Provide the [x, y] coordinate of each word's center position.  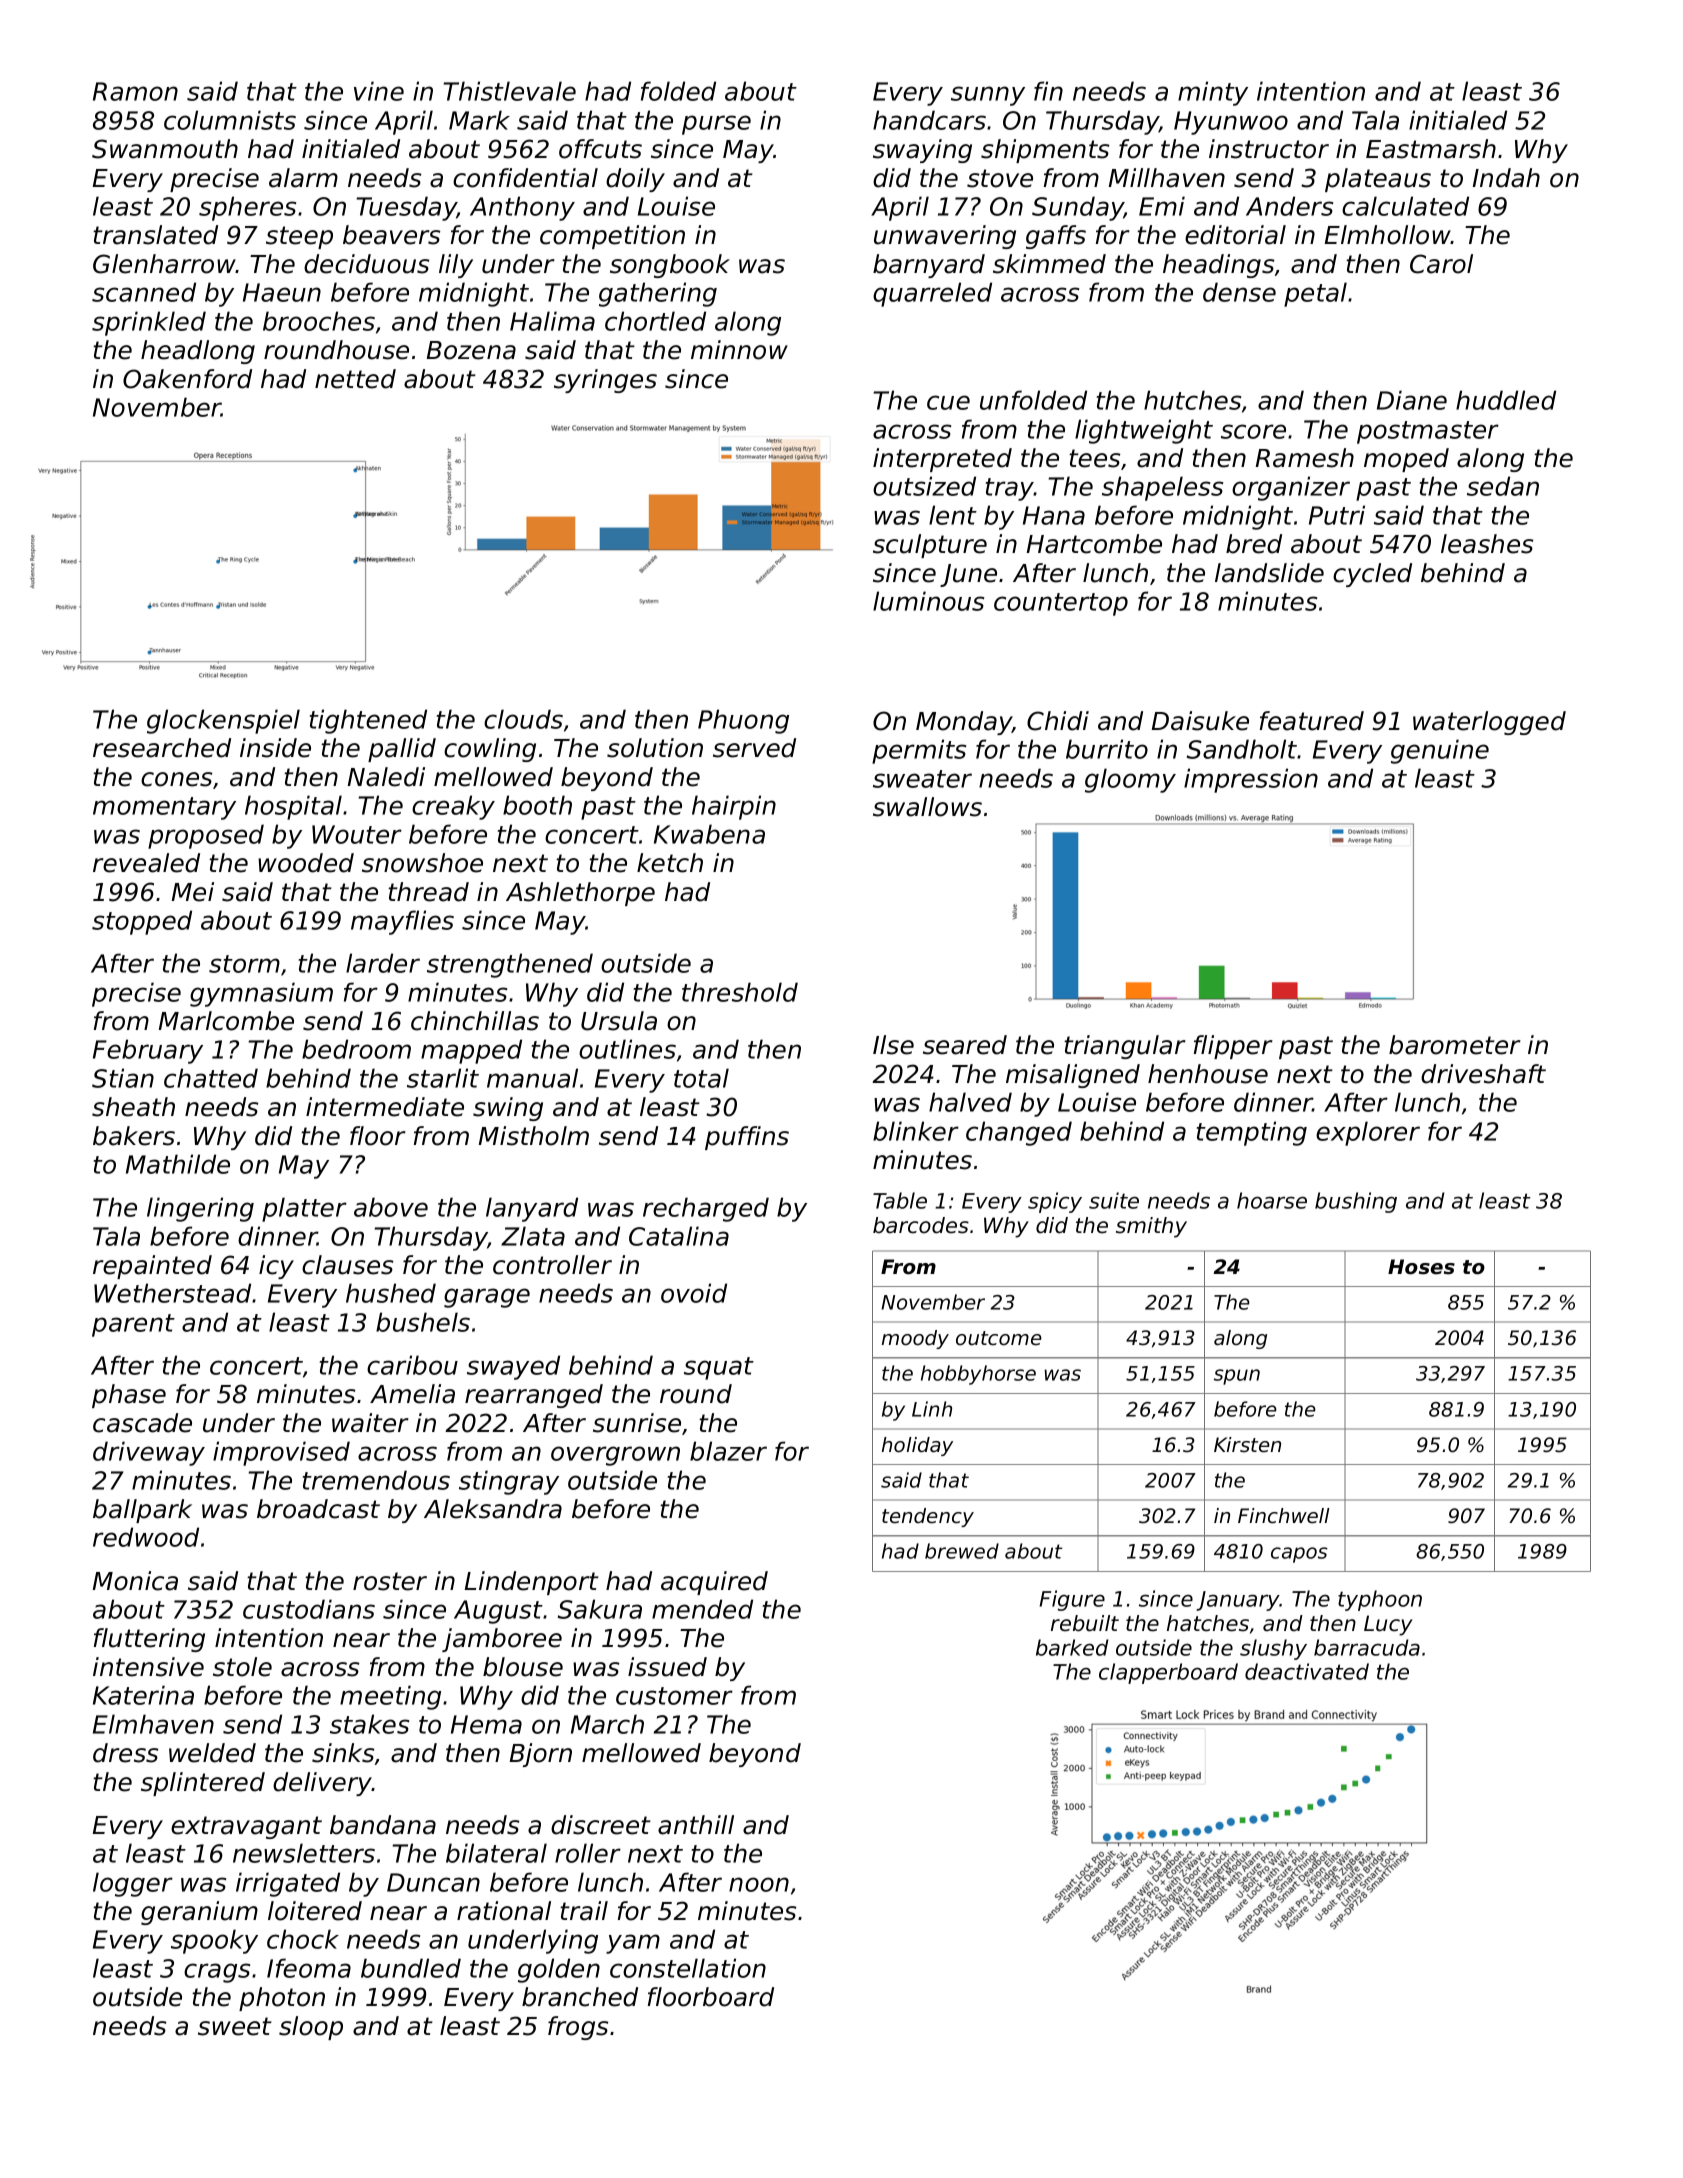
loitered [315, 1911]
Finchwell [1284, 1516]
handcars [929, 120]
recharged [706, 1209]
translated [155, 235]
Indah [1506, 178]
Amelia [412, 1394]
